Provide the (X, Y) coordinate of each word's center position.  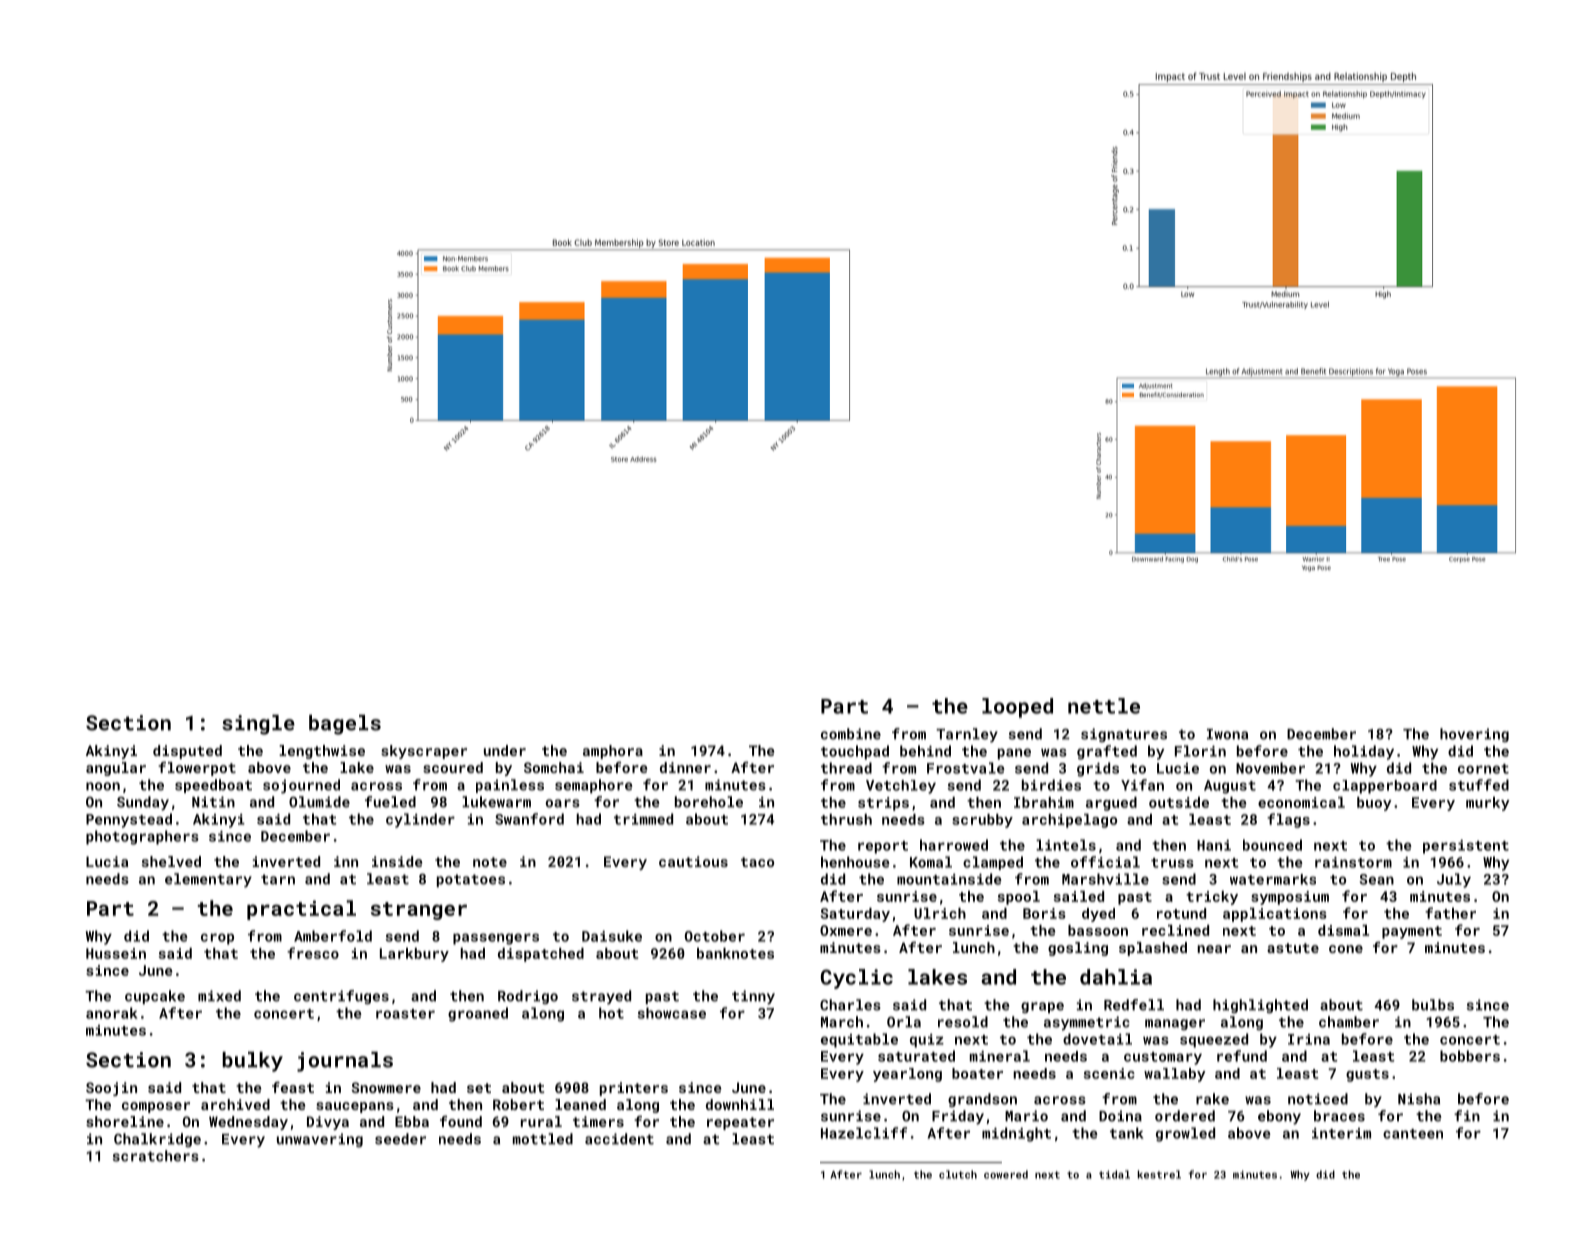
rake (1212, 1099)
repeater (740, 1123)
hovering (1474, 735)
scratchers (156, 1156)
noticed (1318, 1099)
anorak (112, 1013)
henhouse (855, 862)
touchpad (855, 752)
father (1450, 913)
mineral (1000, 1056)
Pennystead (129, 820)
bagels (345, 725)
